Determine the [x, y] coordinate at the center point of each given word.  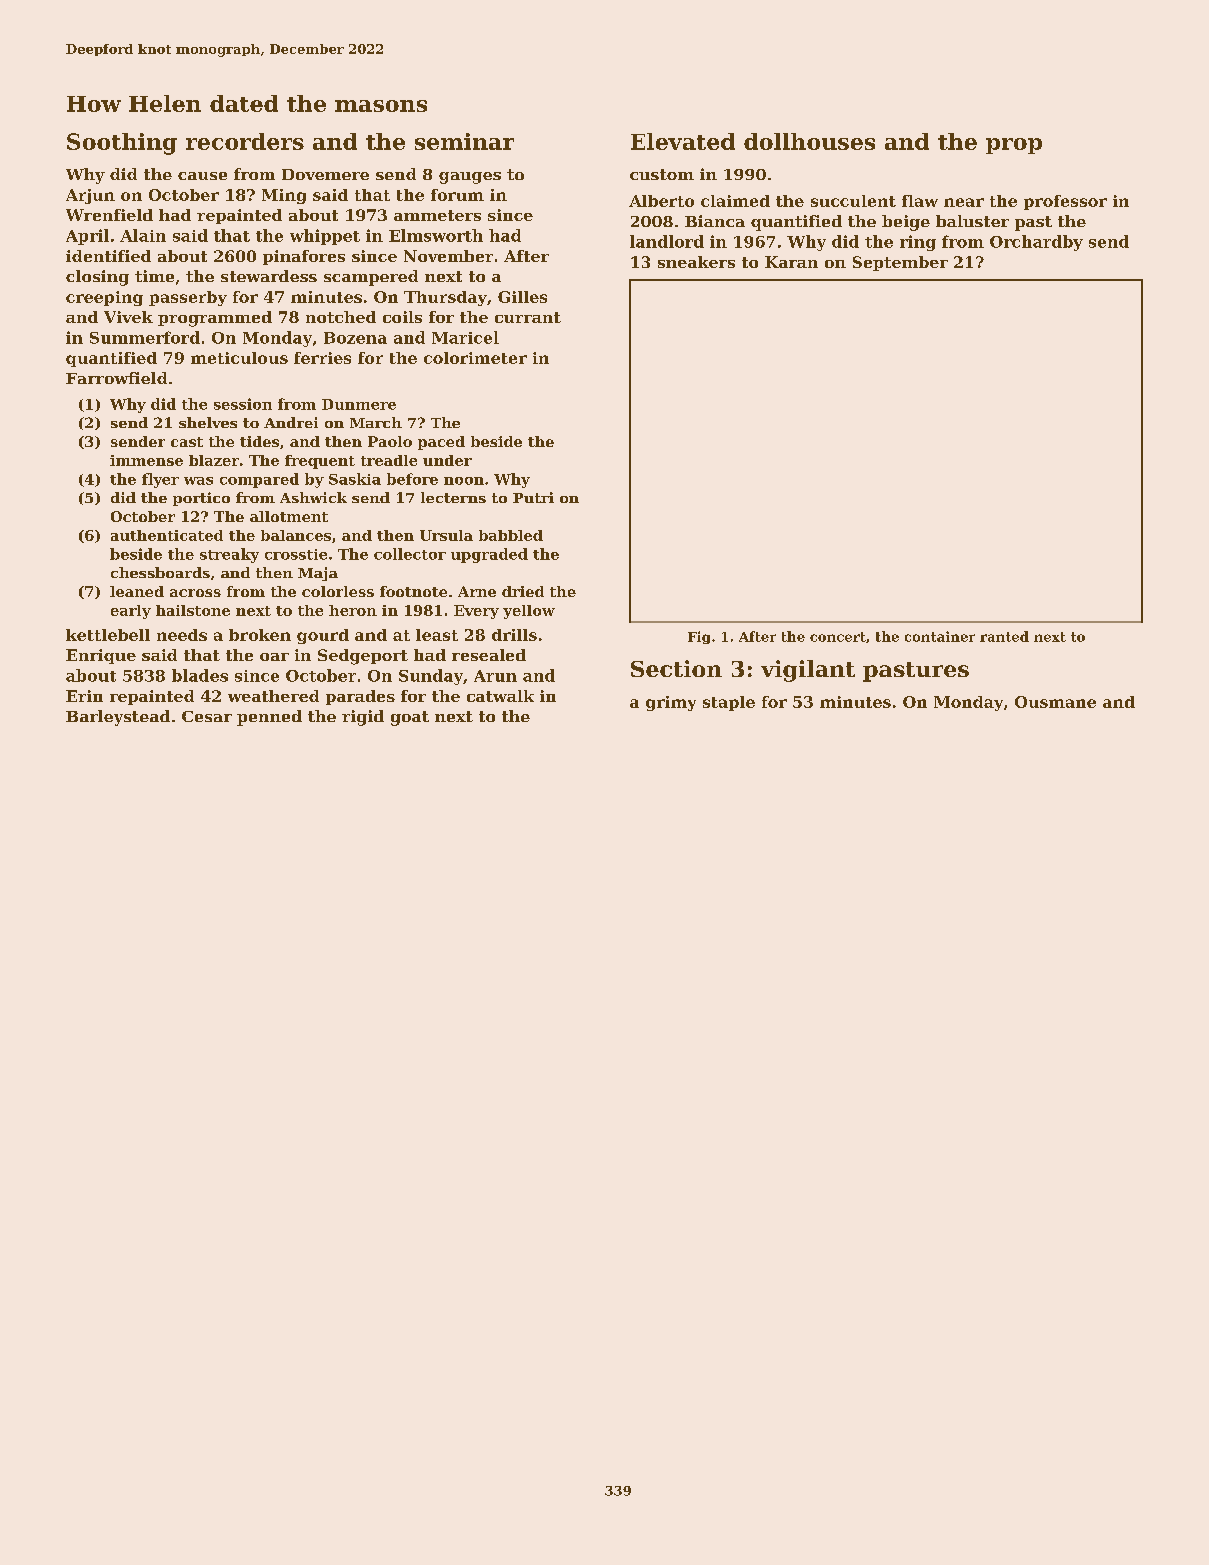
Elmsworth [436, 235]
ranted [1004, 636]
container [940, 636]
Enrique [101, 656]
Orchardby [1036, 243]
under [447, 460]
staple [729, 703]
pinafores [304, 257]
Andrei [291, 422]
